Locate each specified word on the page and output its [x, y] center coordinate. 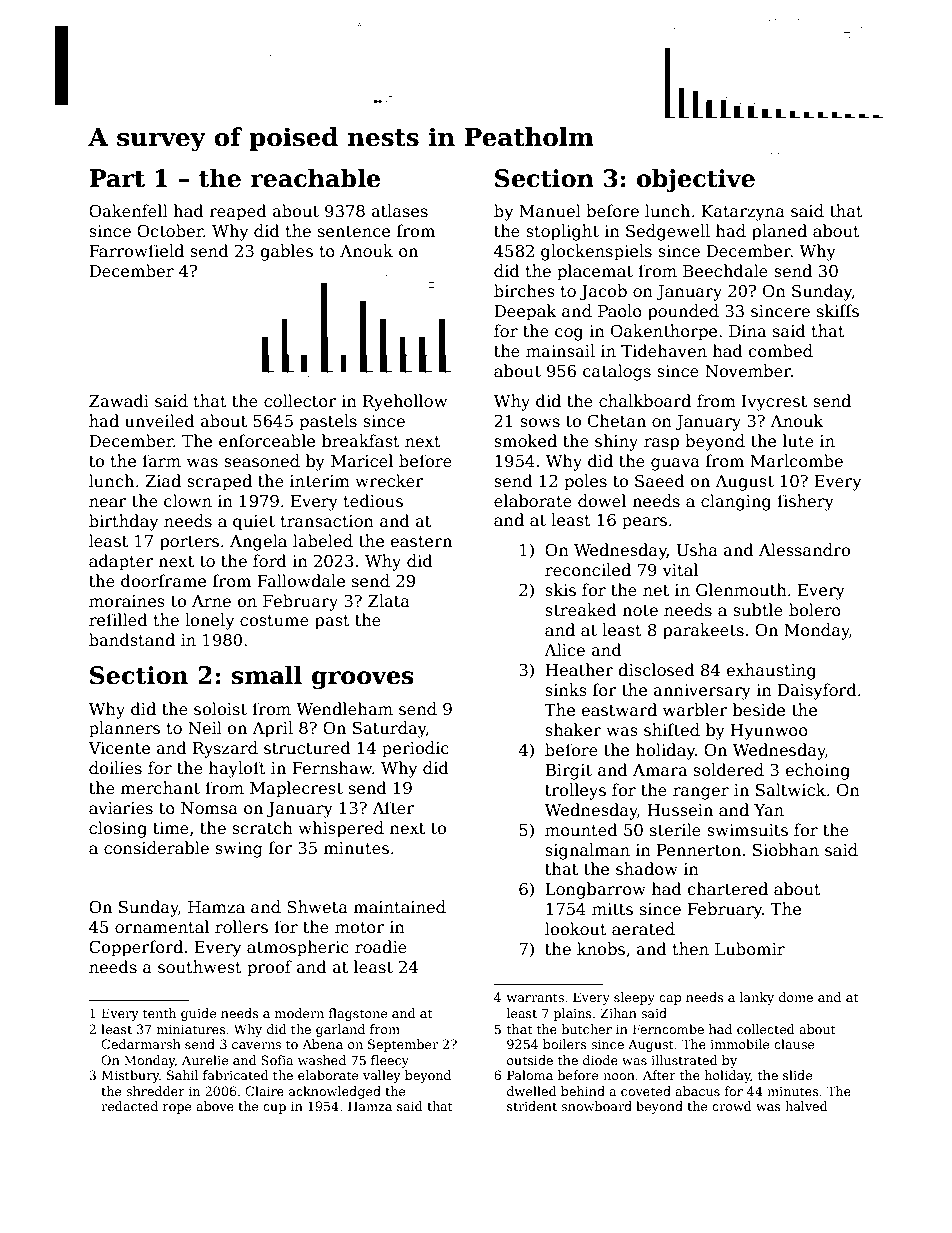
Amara [660, 770]
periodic [415, 749]
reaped [238, 212]
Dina [748, 331]
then [690, 948]
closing [118, 829]
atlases [399, 211]
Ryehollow [405, 402]
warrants [535, 997]
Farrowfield [136, 251]
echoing [817, 771]
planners [124, 729]
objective [696, 180]
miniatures [191, 1029]
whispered [341, 829]
